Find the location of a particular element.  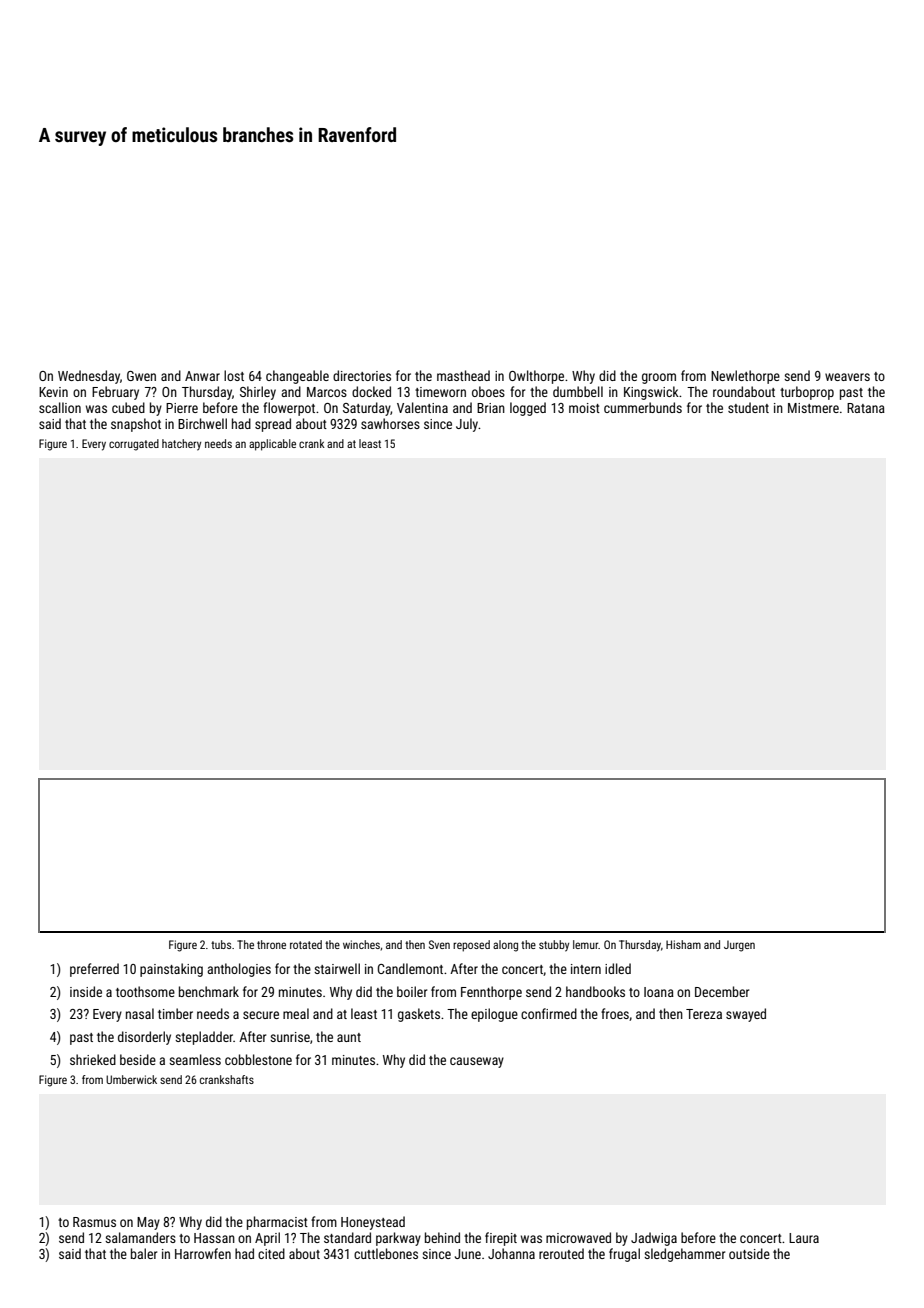

hatchery is located at coordinates (181, 445).
